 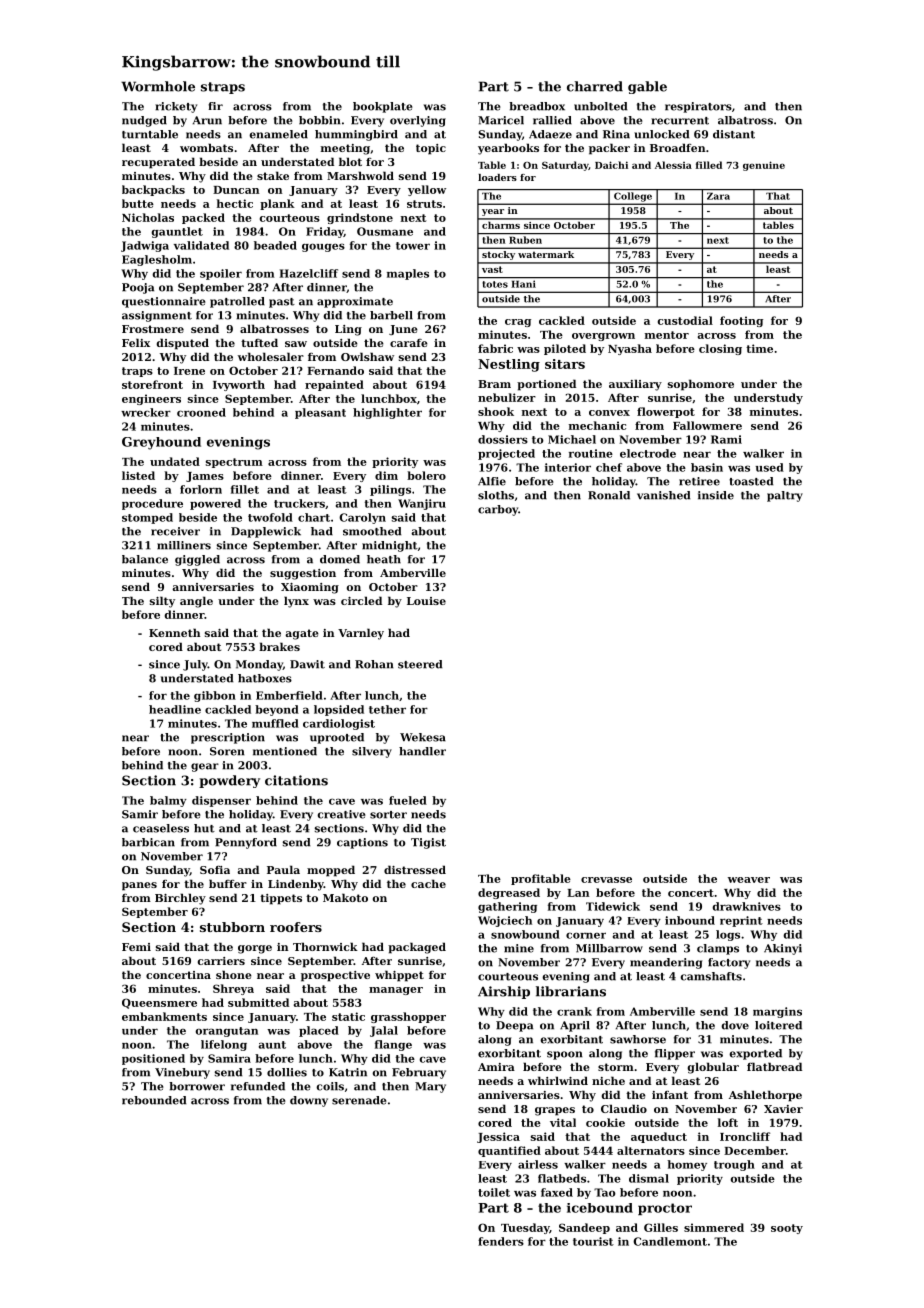 I want to click on wrecker, so click(x=146, y=412).
